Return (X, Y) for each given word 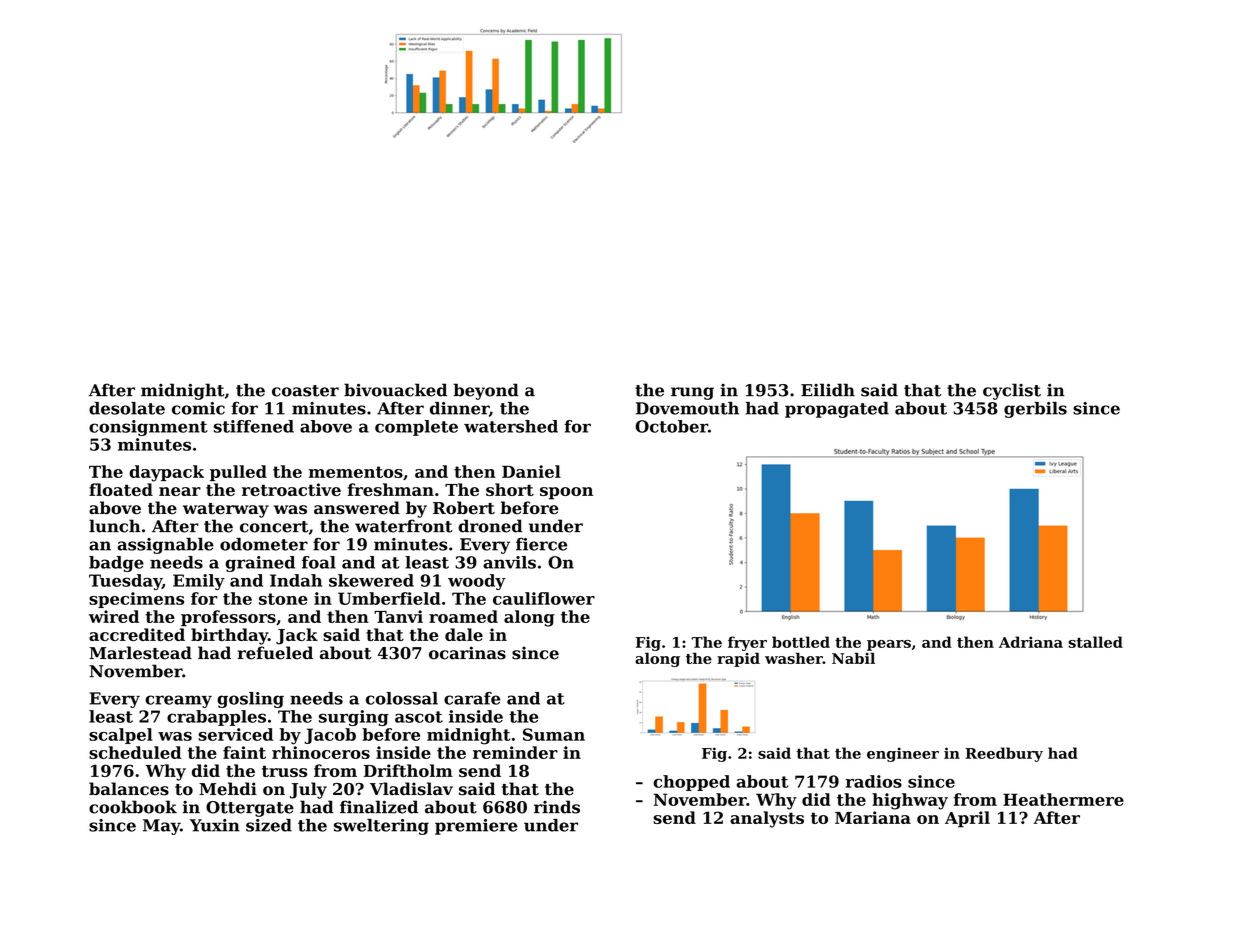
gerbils (1035, 410)
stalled (1095, 642)
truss (284, 771)
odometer (264, 544)
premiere (476, 827)
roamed (463, 616)
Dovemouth (687, 408)
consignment (148, 428)
